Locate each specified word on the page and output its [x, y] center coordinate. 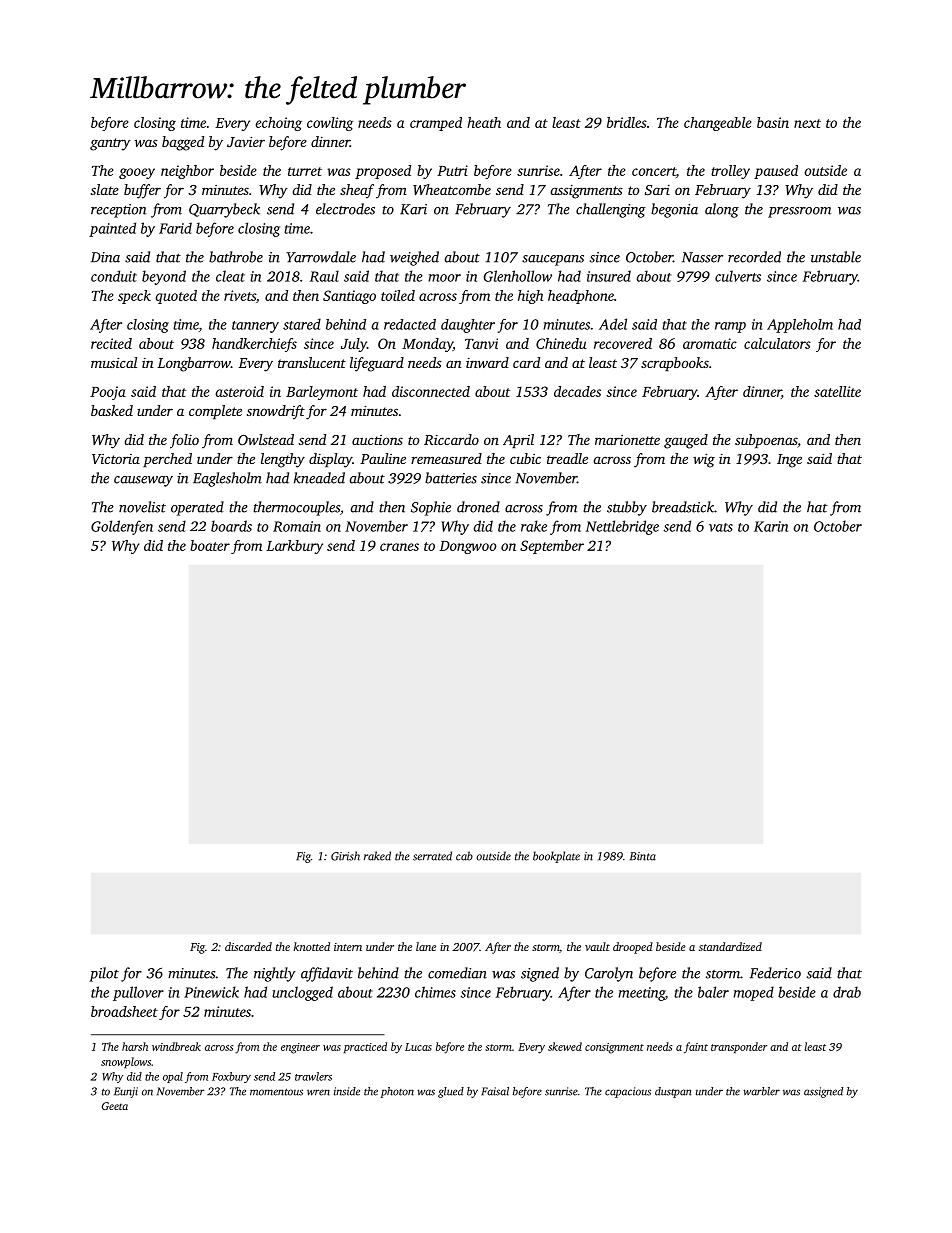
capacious [628, 1092]
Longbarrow [194, 364]
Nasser [702, 257]
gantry [110, 144]
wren [318, 1092]
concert [654, 171]
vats [721, 527]
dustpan [673, 1092]
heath [484, 122]
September [552, 547]
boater [210, 545]
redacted [410, 324]
